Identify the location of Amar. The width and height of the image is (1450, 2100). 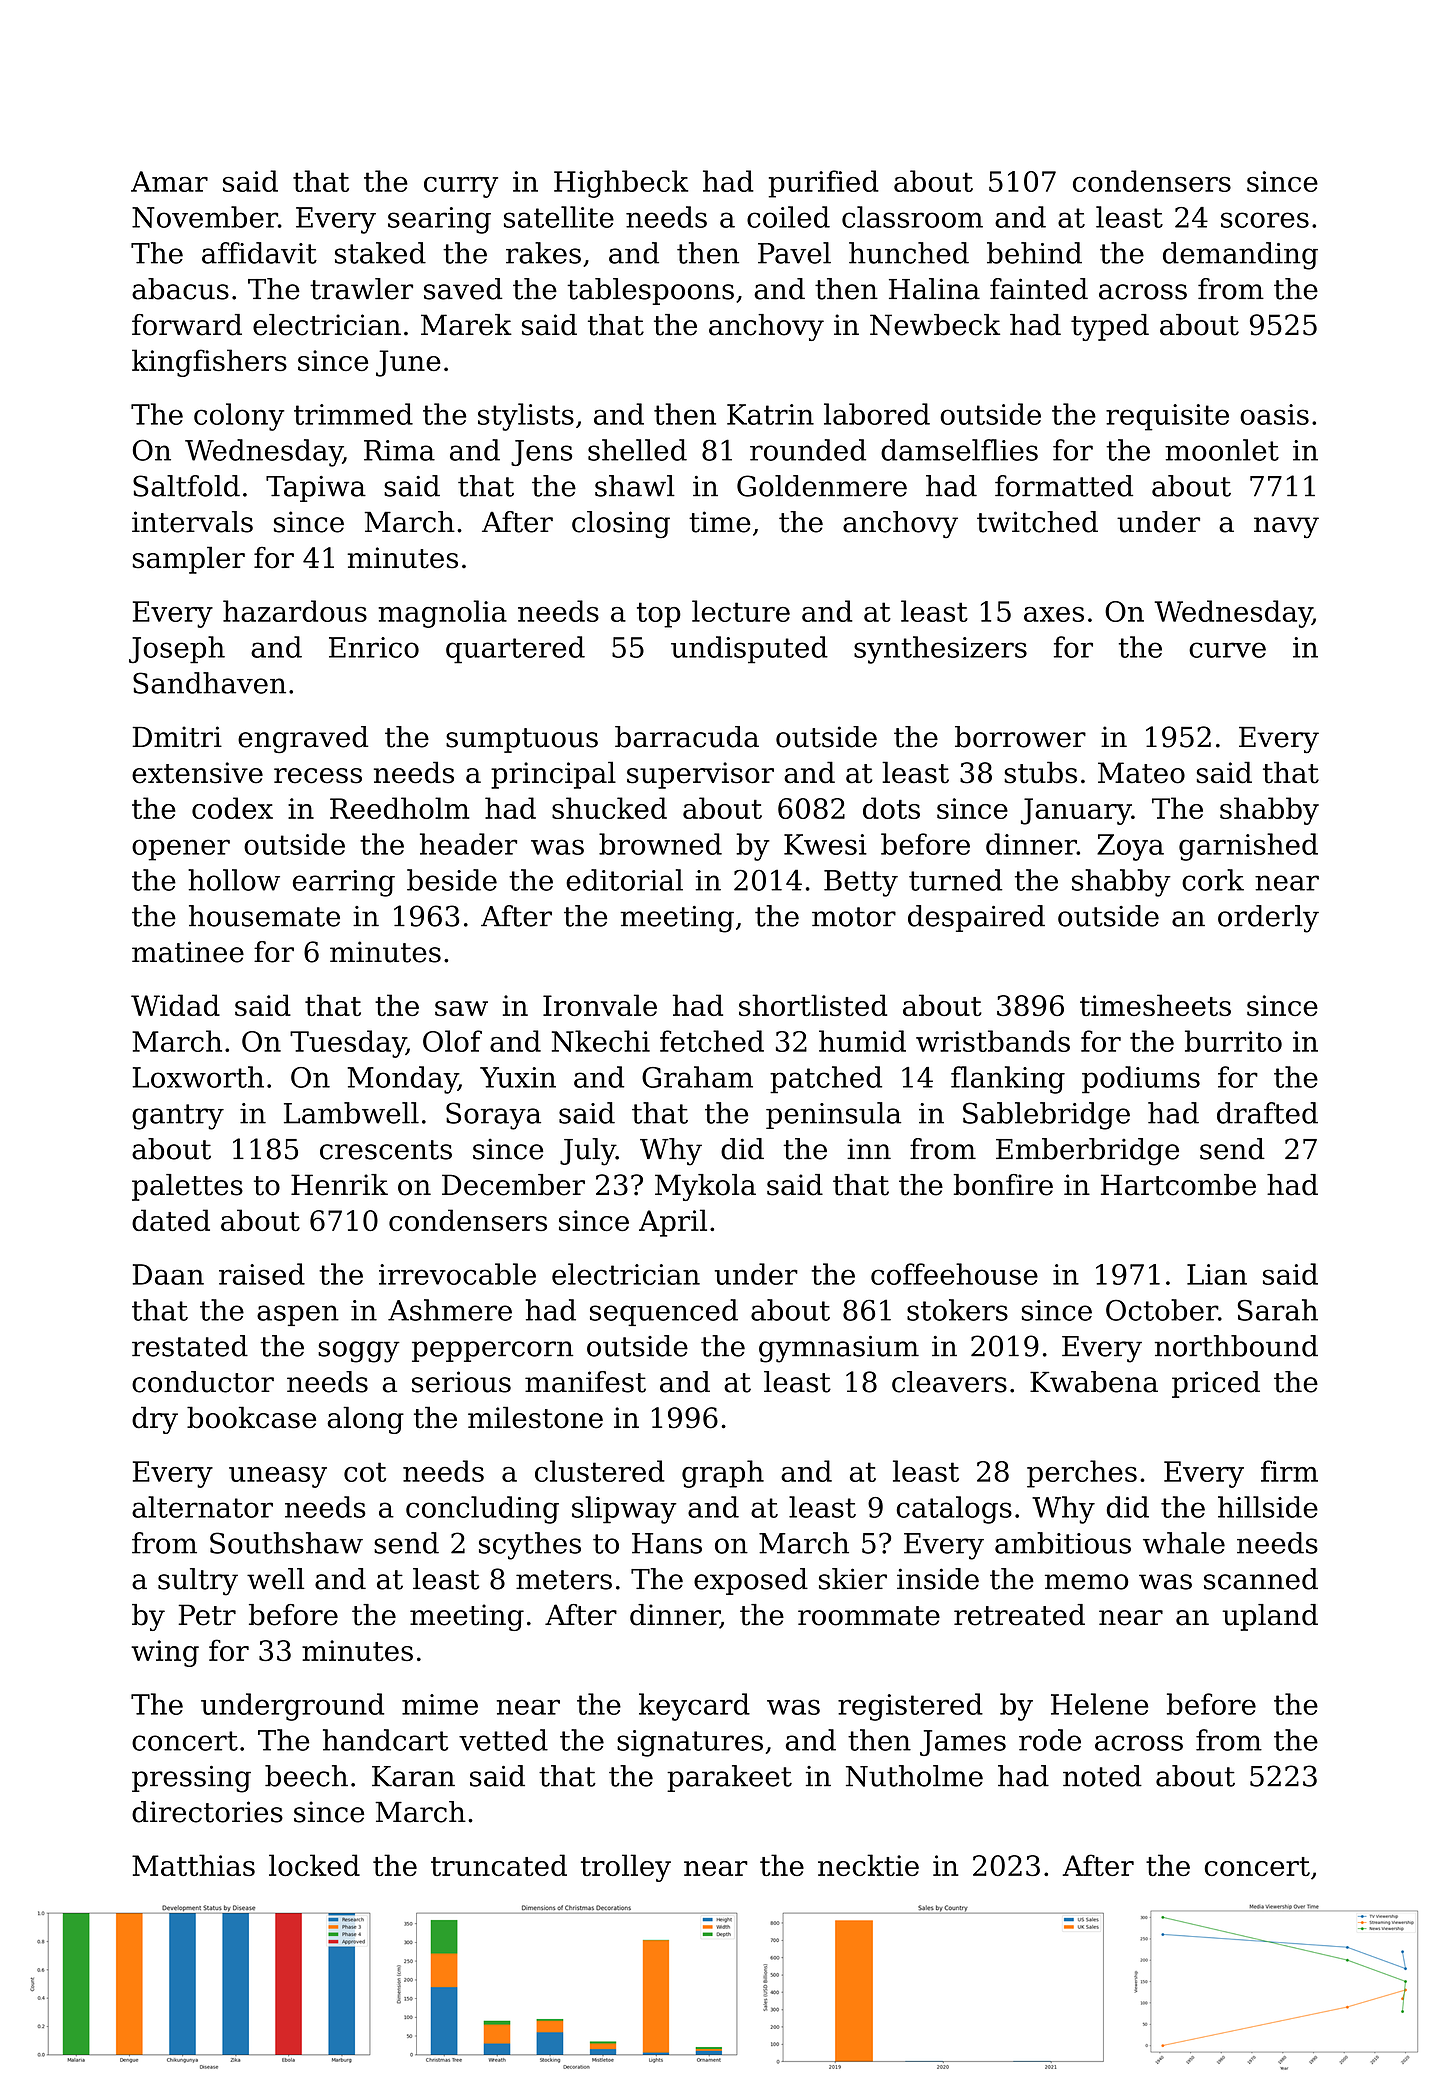
(169, 181).
